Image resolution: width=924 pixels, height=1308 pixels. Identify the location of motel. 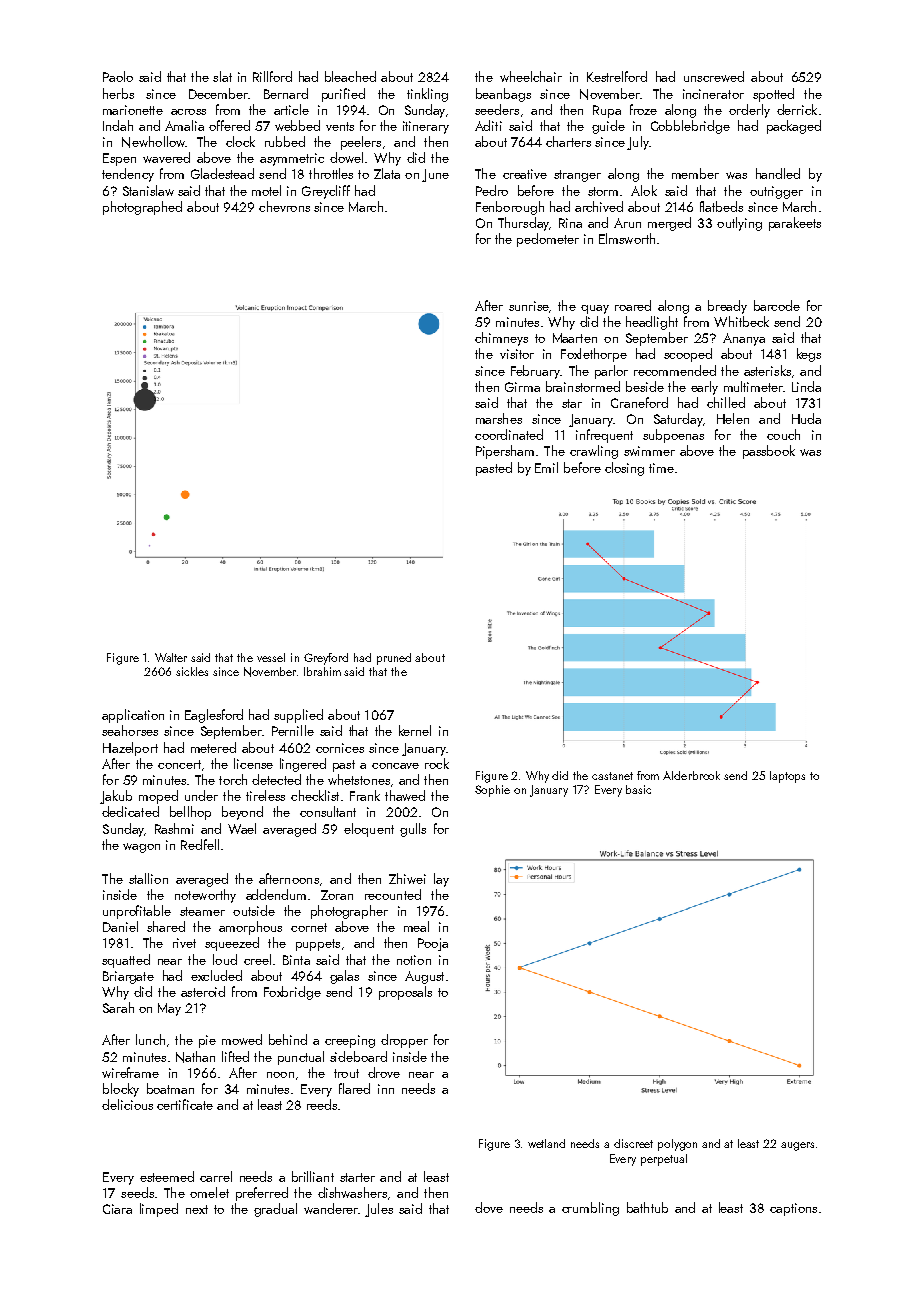
(266, 190).
